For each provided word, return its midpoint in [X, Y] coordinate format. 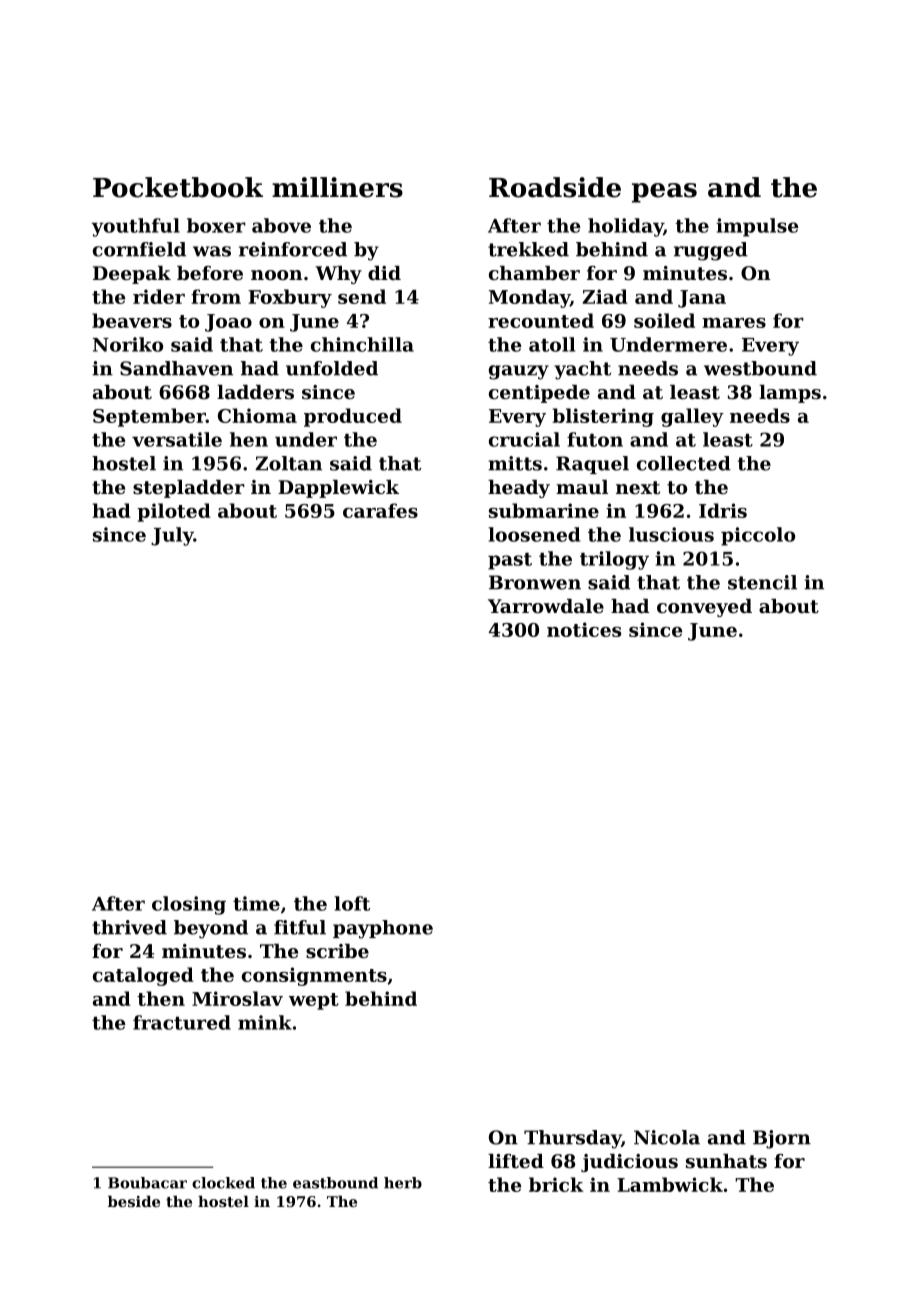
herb [403, 1183]
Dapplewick [338, 489]
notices [584, 629]
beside [134, 1201]
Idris [723, 510]
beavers [132, 320]
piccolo [758, 536]
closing [189, 905]
